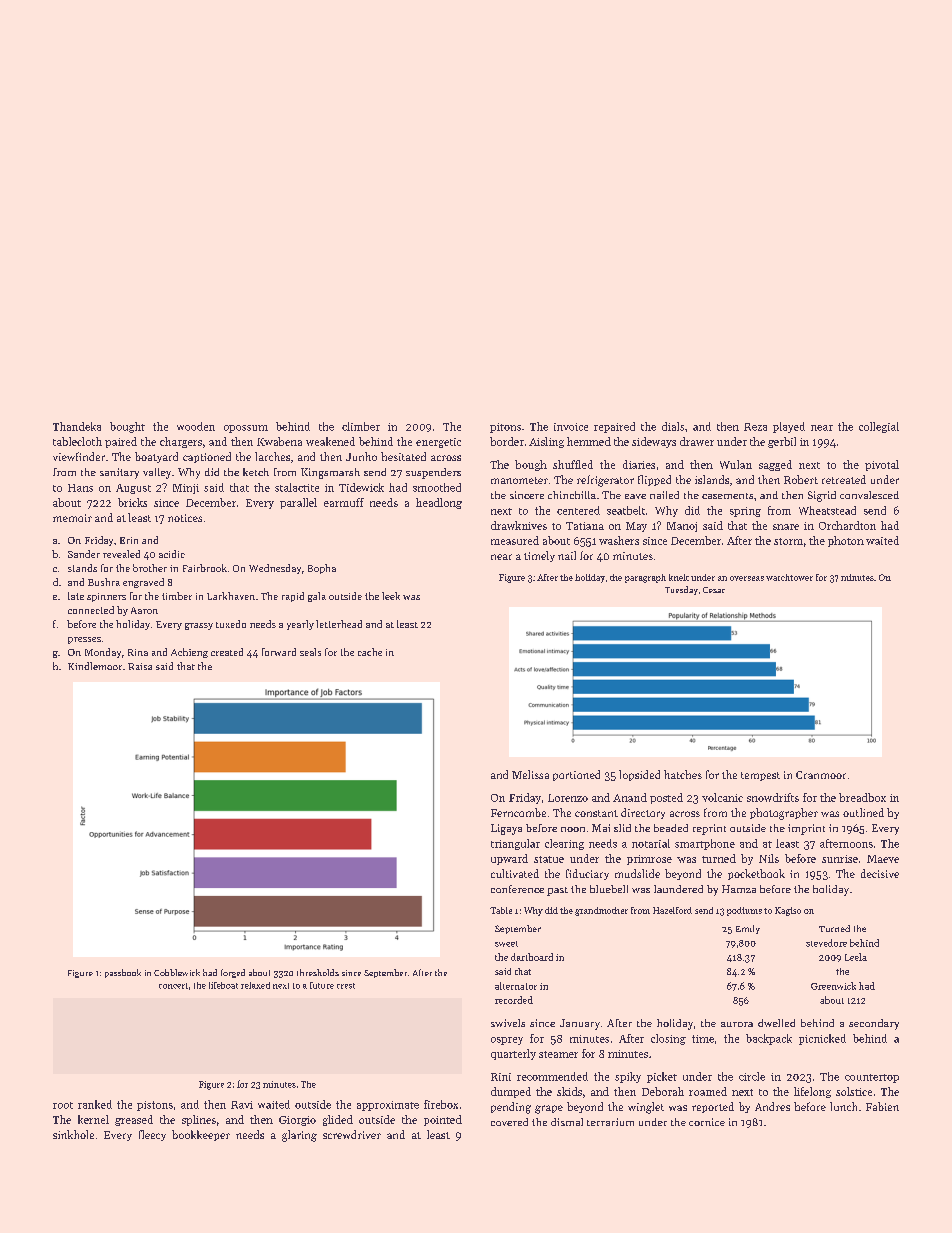 This page has width=952, height=1233. I want to click on Melissa, so click(530, 774).
